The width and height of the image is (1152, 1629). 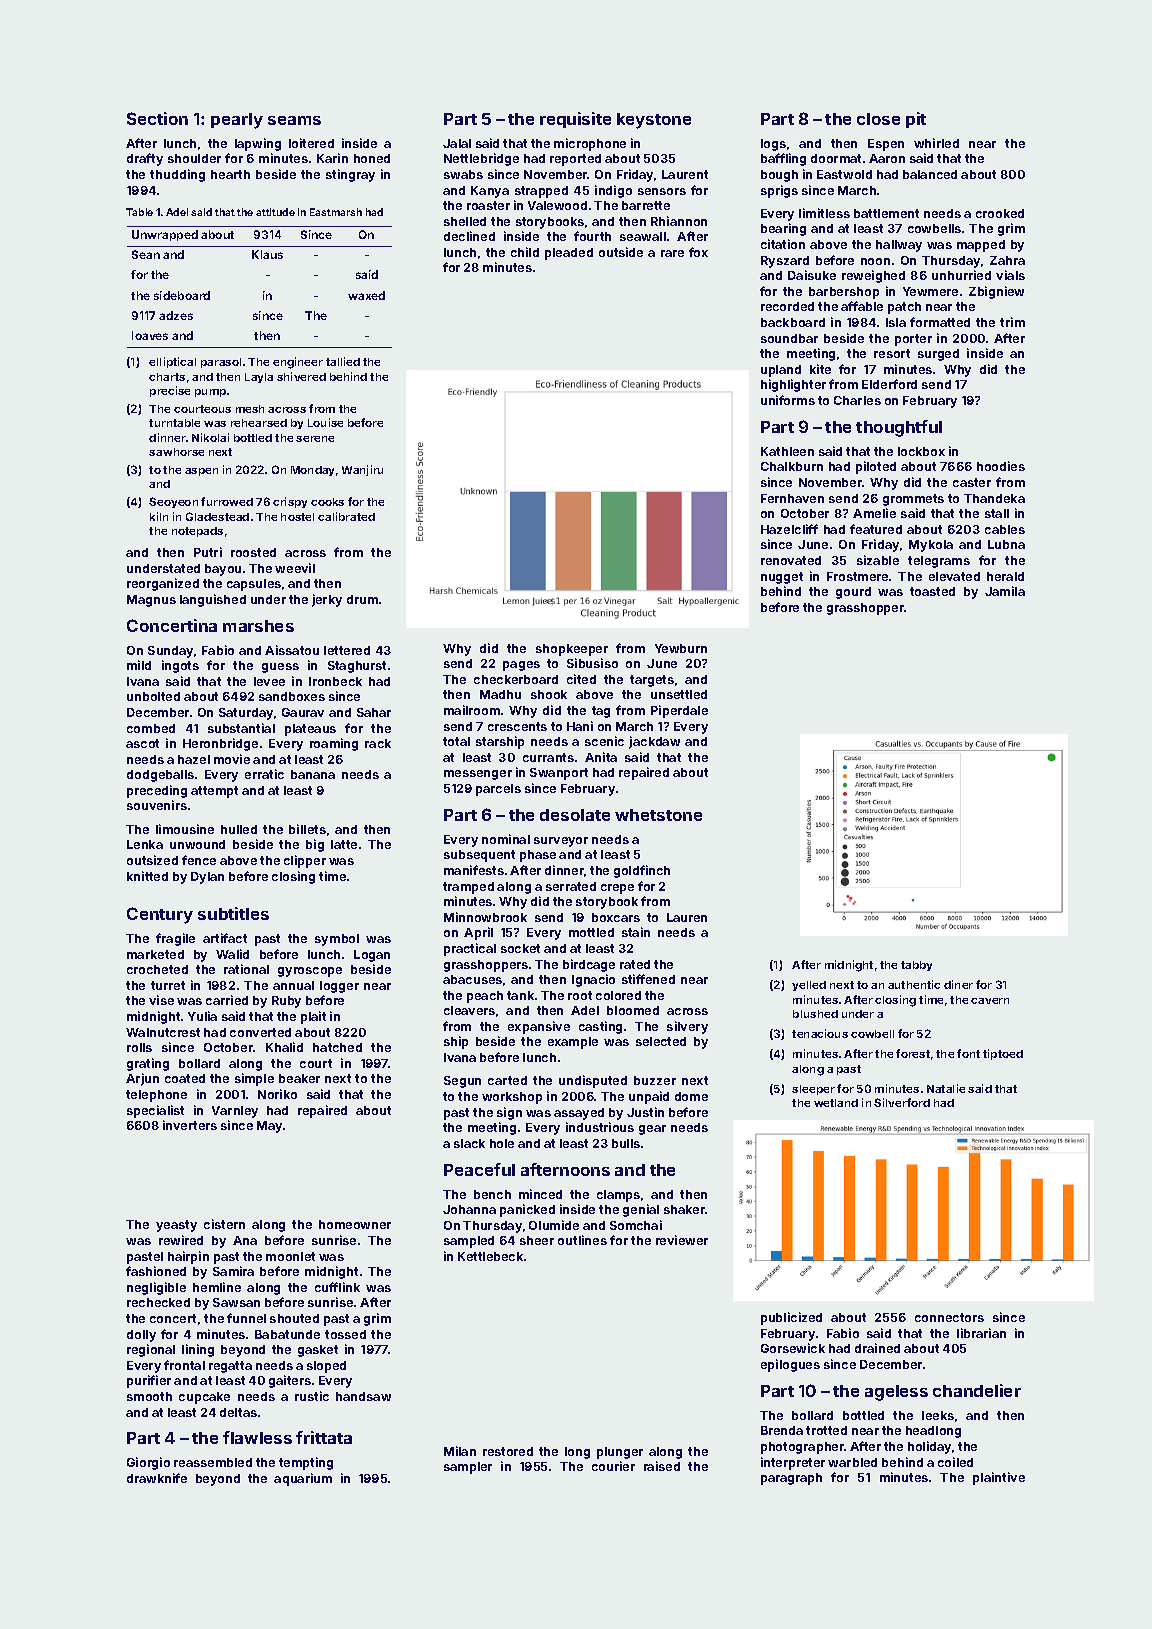 I want to click on attitude, so click(x=275, y=212).
